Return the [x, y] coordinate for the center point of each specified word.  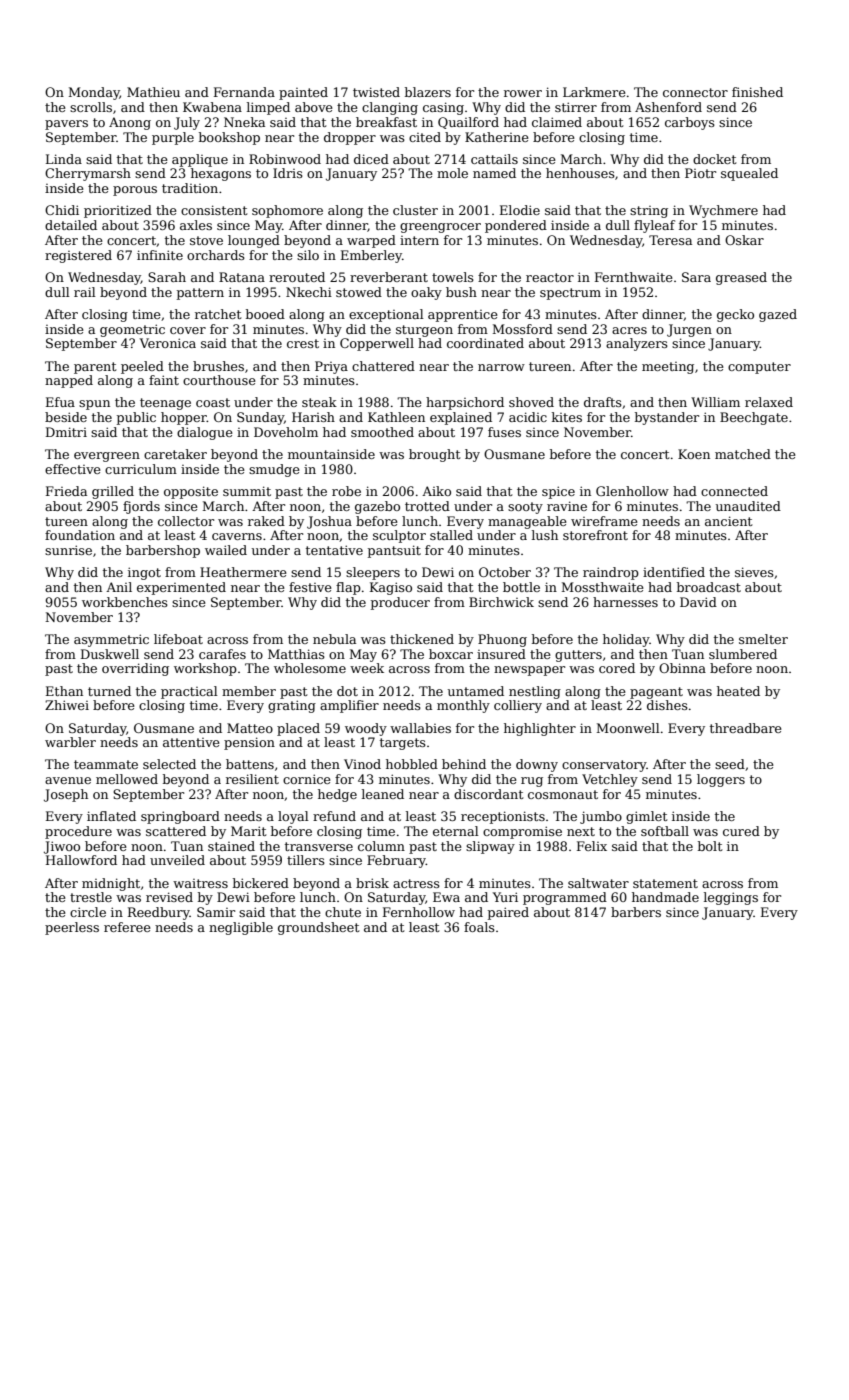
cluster [415, 210]
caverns [237, 536]
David [698, 602]
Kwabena [212, 107]
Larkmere [594, 92]
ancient [728, 521]
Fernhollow [419, 912]
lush [545, 535]
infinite [160, 255]
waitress [200, 883]
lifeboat [178, 639]
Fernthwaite [634, 277]
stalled [451, 535]
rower [523, 93]
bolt [710, 846]
